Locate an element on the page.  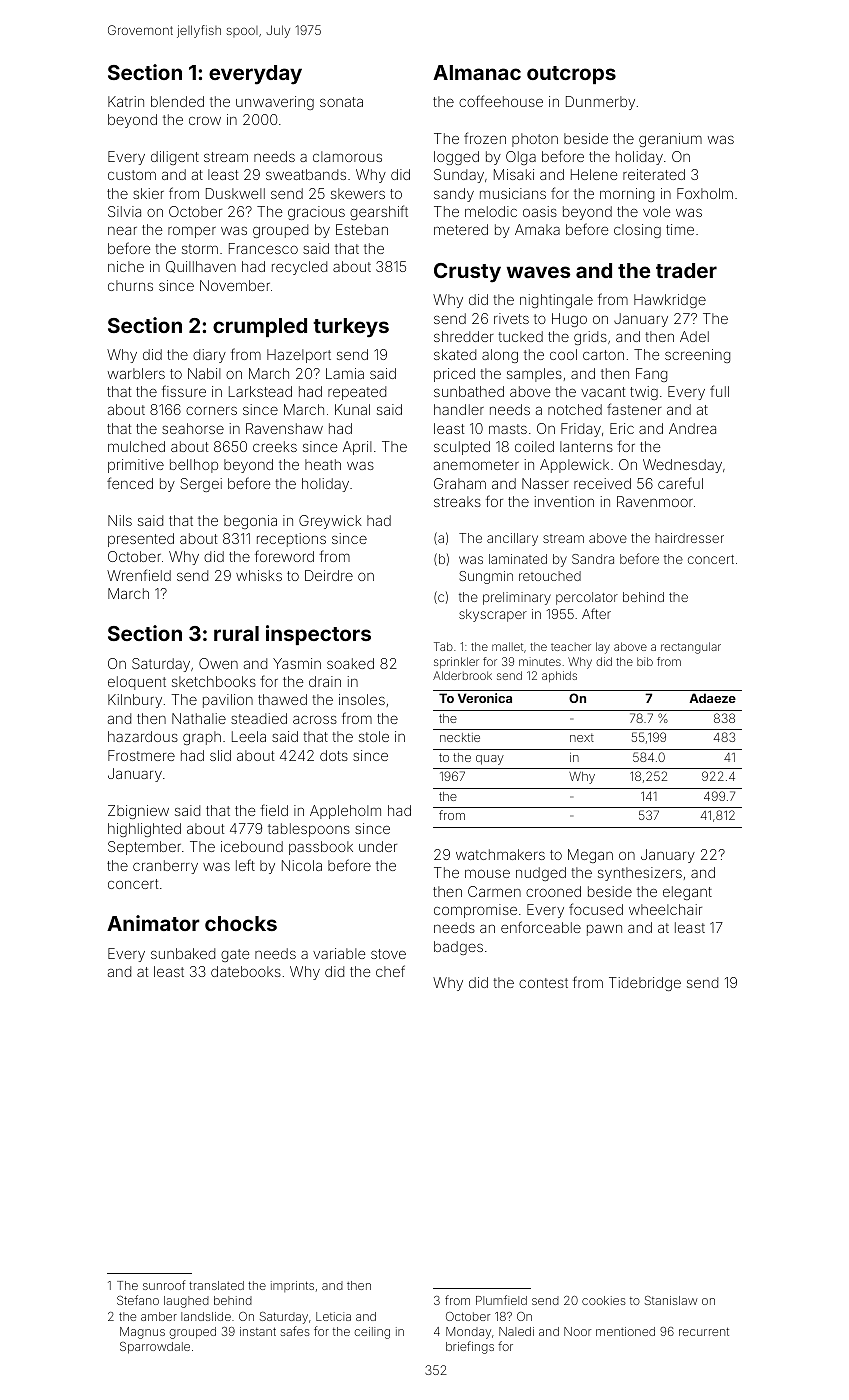
sprinkler is located at coordinates (456, 662).
